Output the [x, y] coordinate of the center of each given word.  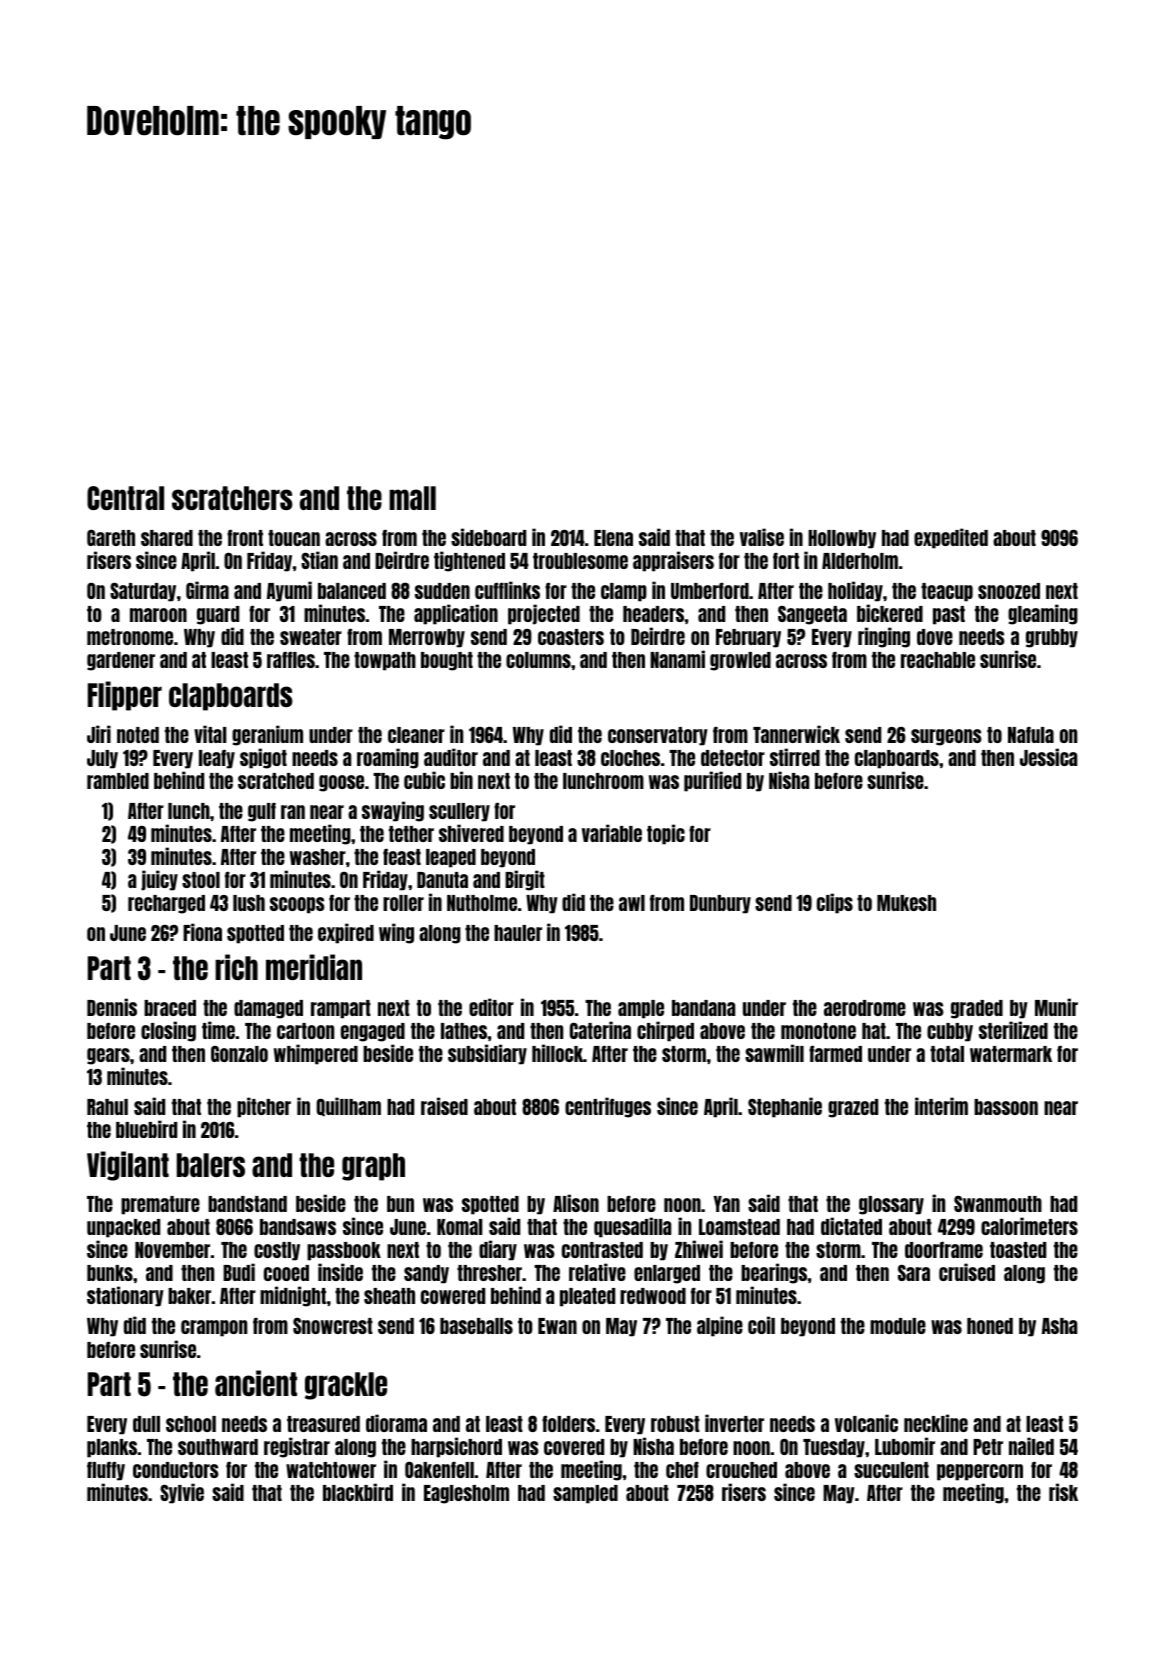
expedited [951, 538]
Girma [207, 590]
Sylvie [182, 1493]
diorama [396, 1423]
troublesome [580, 561]
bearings [774, 1273]
